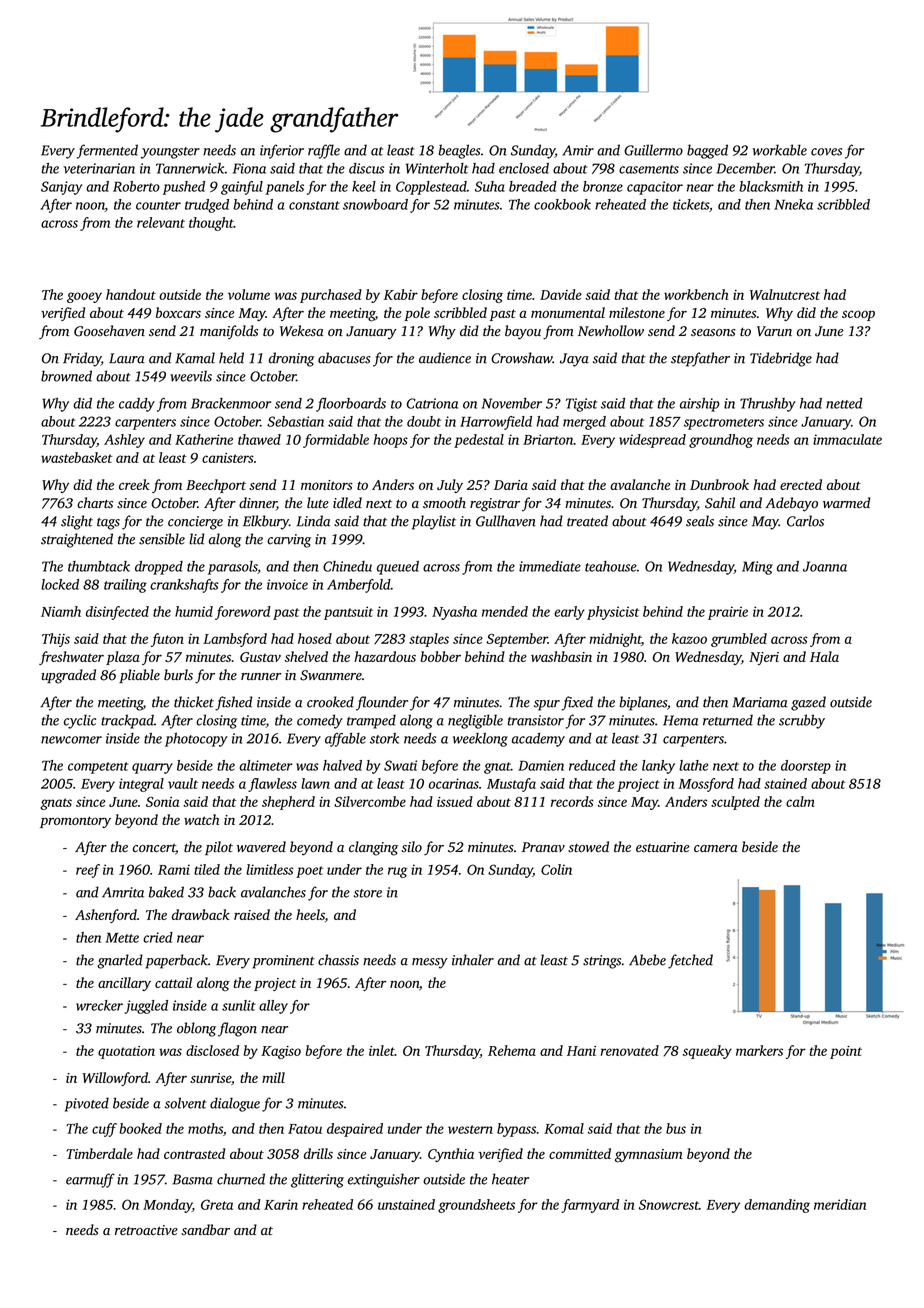 The height and width of the page is (1308, 924). What do you see at coordinates (430, 963) in the page?
I see `messy` at bounding box center [430, 963].
